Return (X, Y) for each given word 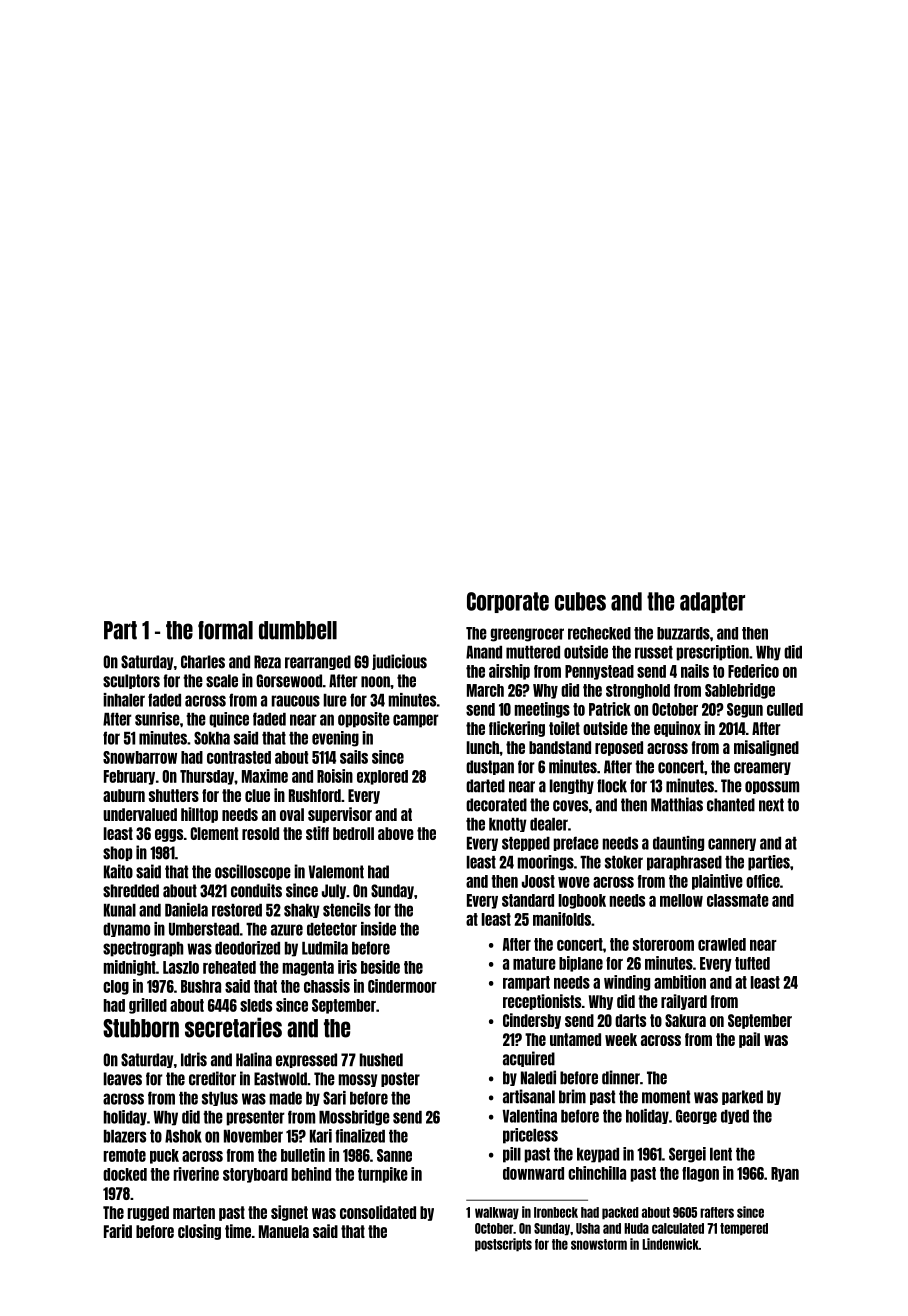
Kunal (120, 910)
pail (749, 1040)
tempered (744, 1229)
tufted (752, 963)
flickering (517, 729)
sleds (256, 1005)
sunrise (157, 719)
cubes (580, 601)
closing (199, 1232)
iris (347, 967)
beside (380, 967)
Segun (745, 710)
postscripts (503, 1245)
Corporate (508, 602)
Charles (203, 662)
